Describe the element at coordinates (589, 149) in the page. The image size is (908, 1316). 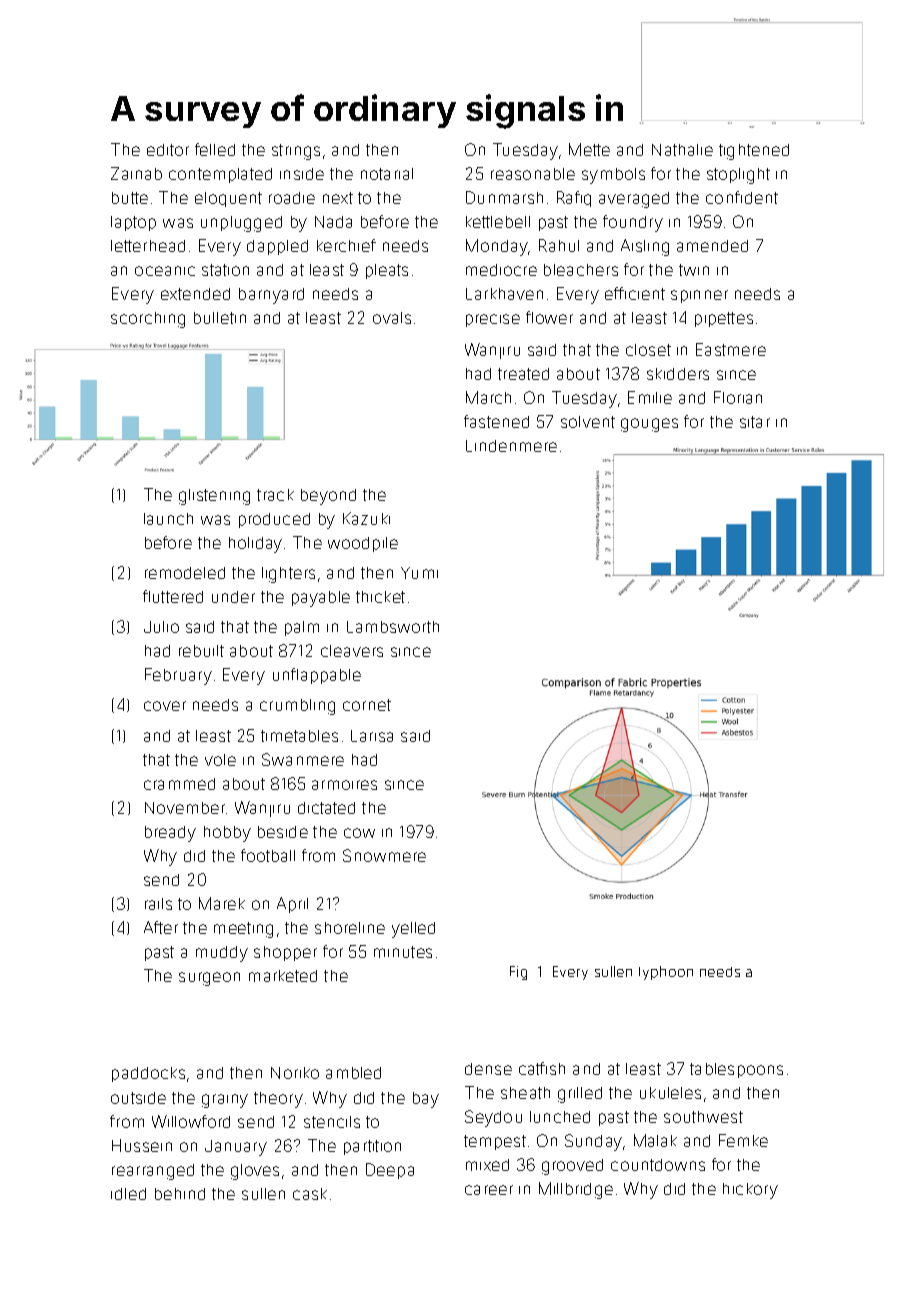
I see `Mette` at that location.
